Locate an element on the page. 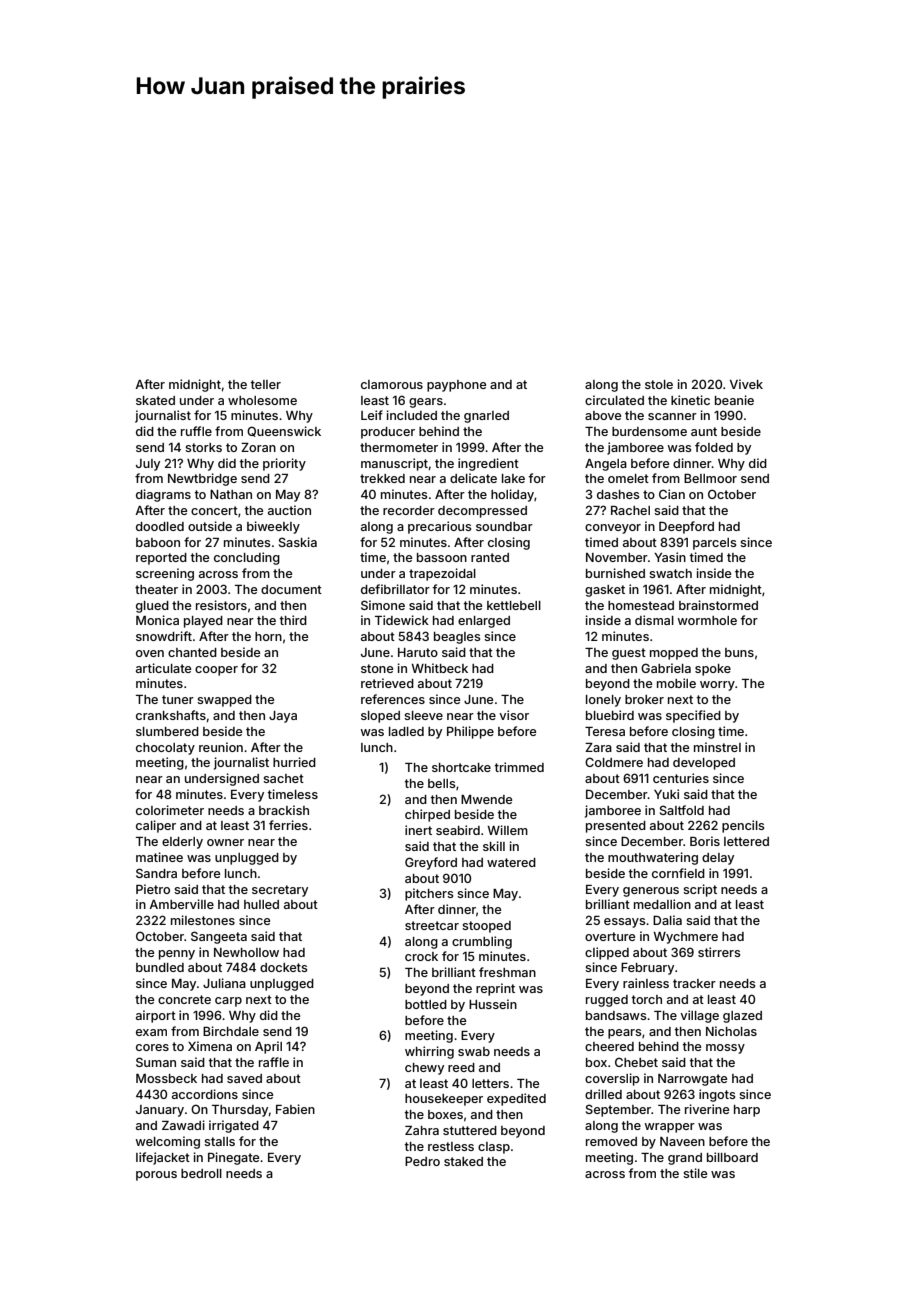  lake is located at coordinates (513, 478).
